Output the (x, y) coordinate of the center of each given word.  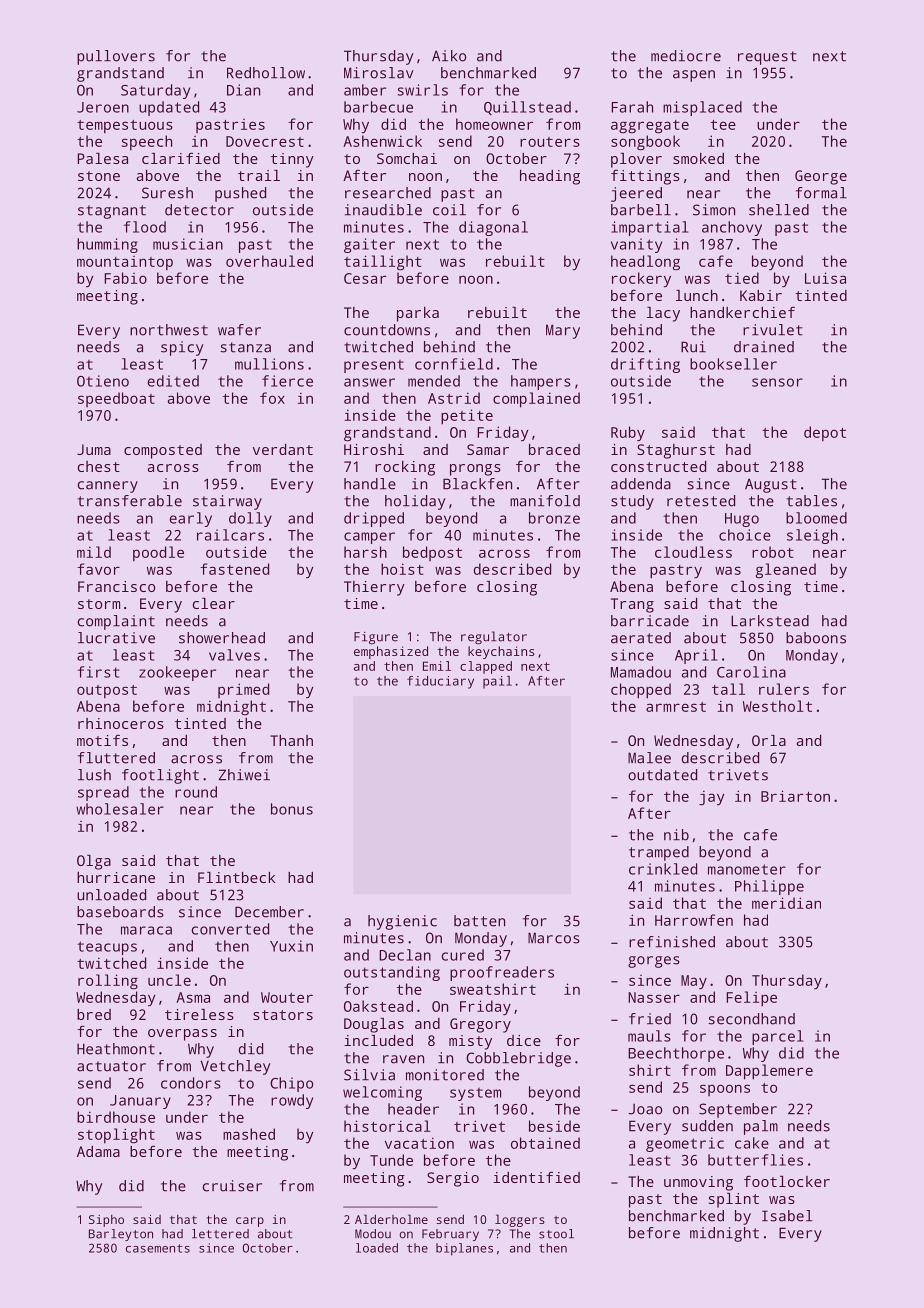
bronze (554, 518)
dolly (250, 519)
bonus (292, 809)
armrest (676, 707)
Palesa (103, 158)
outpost (107, 692)
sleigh (812, 536)
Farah (632, 107)
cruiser (232, 1186)
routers (550, 142)
